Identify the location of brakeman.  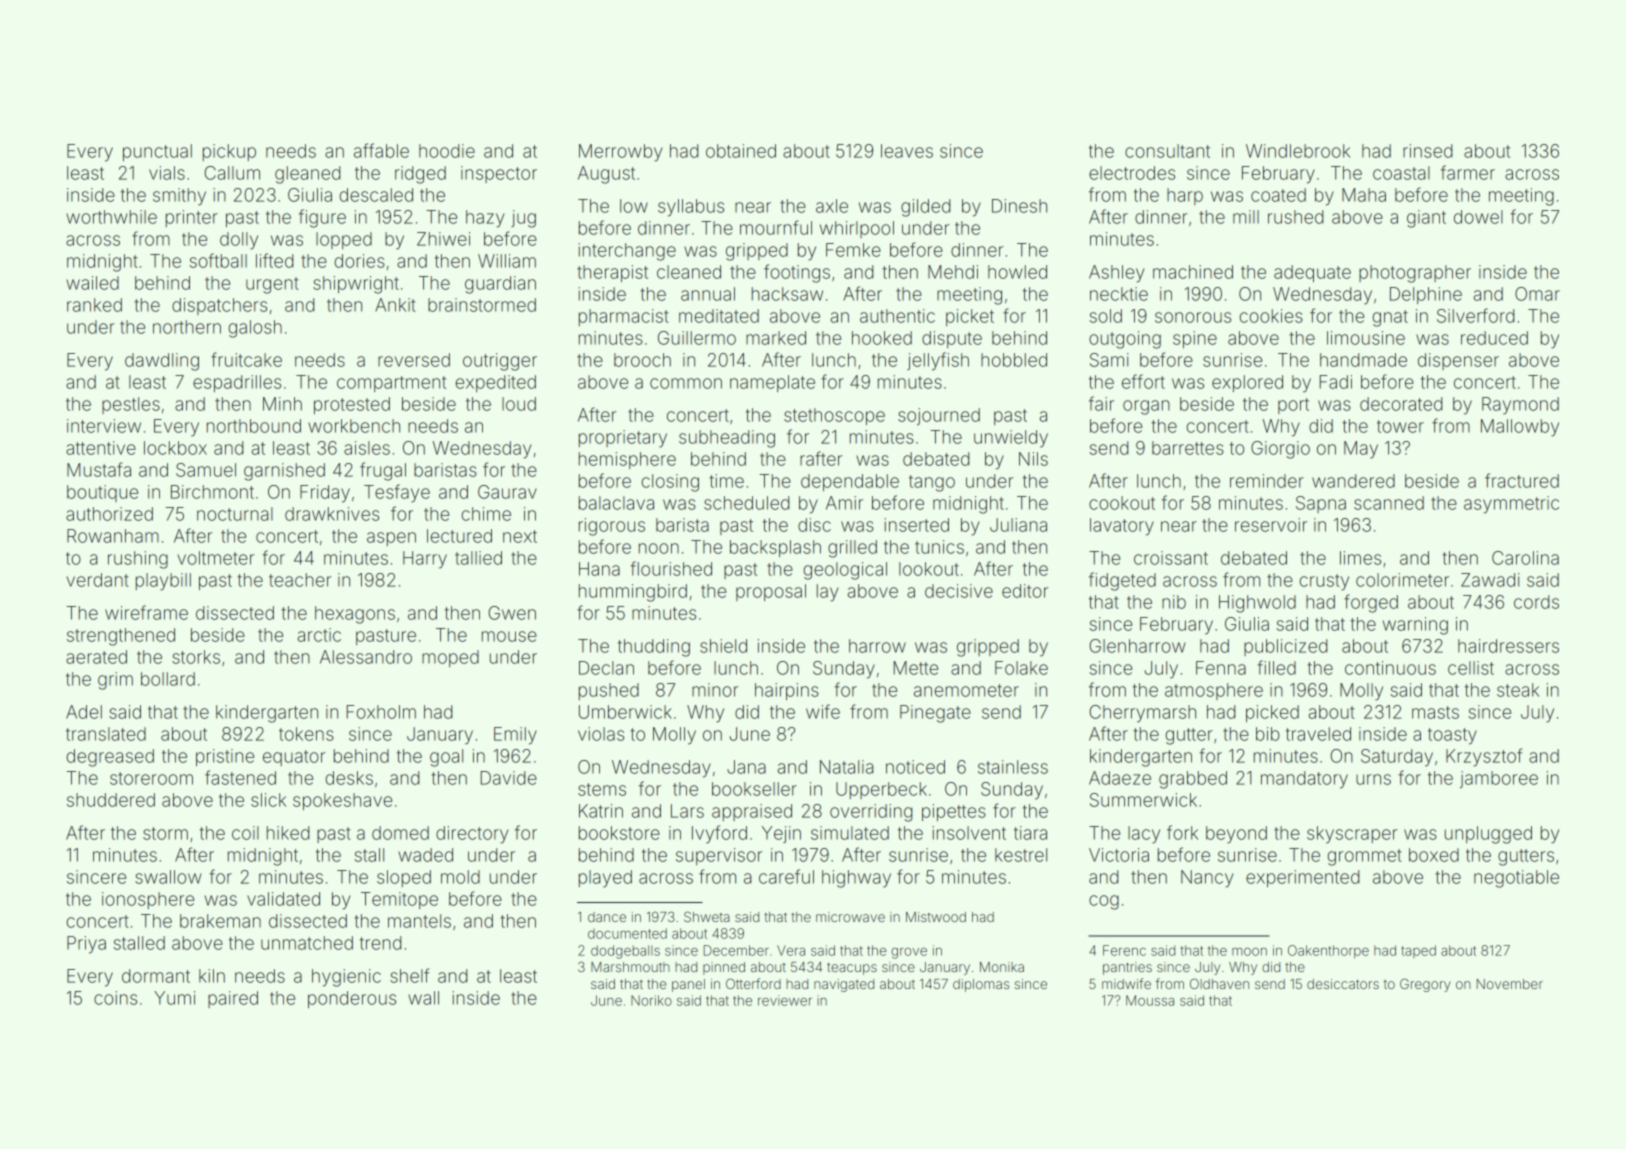
(220, 921).
